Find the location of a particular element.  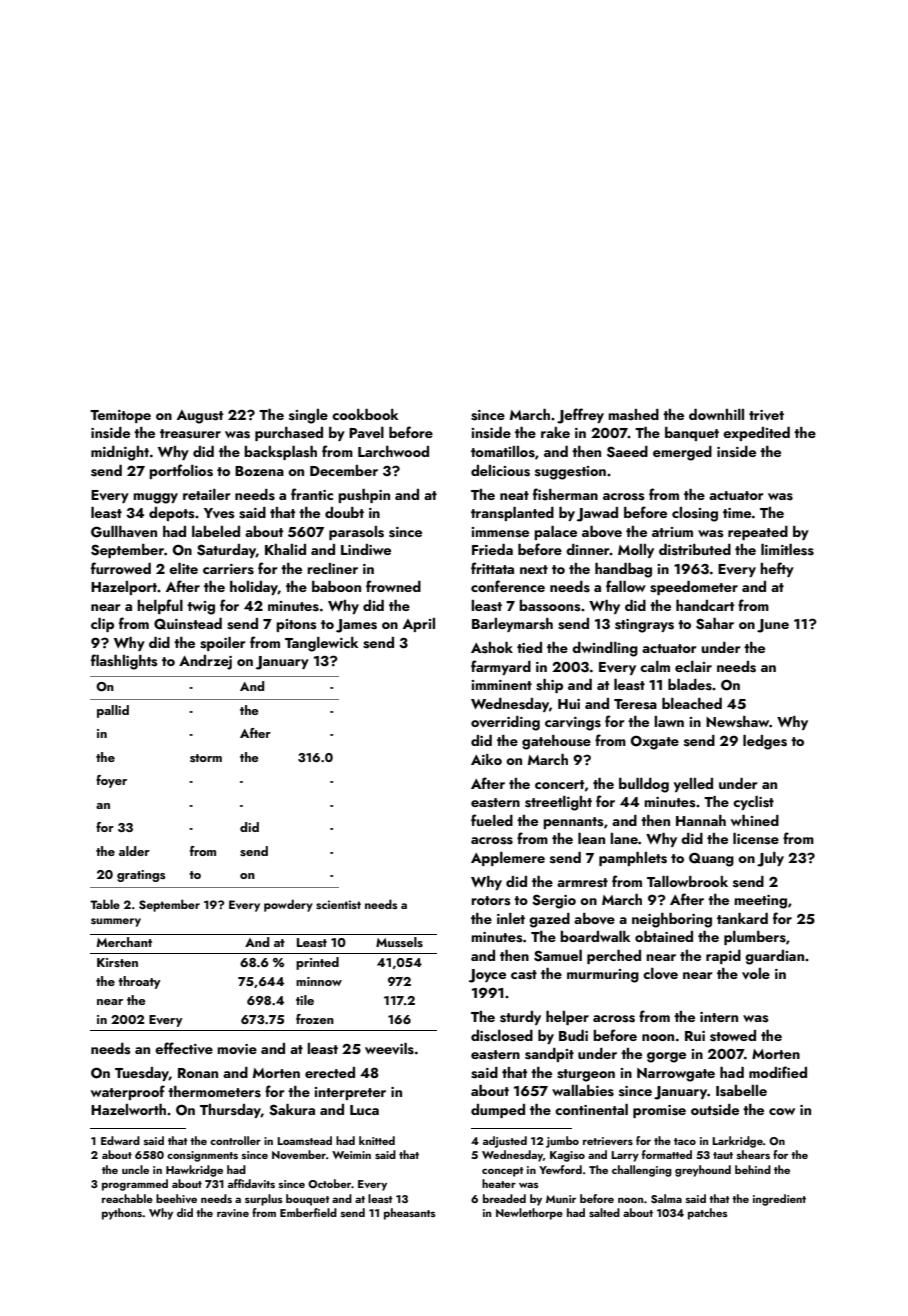

Oxgate is located at coordinates (654, 742).
